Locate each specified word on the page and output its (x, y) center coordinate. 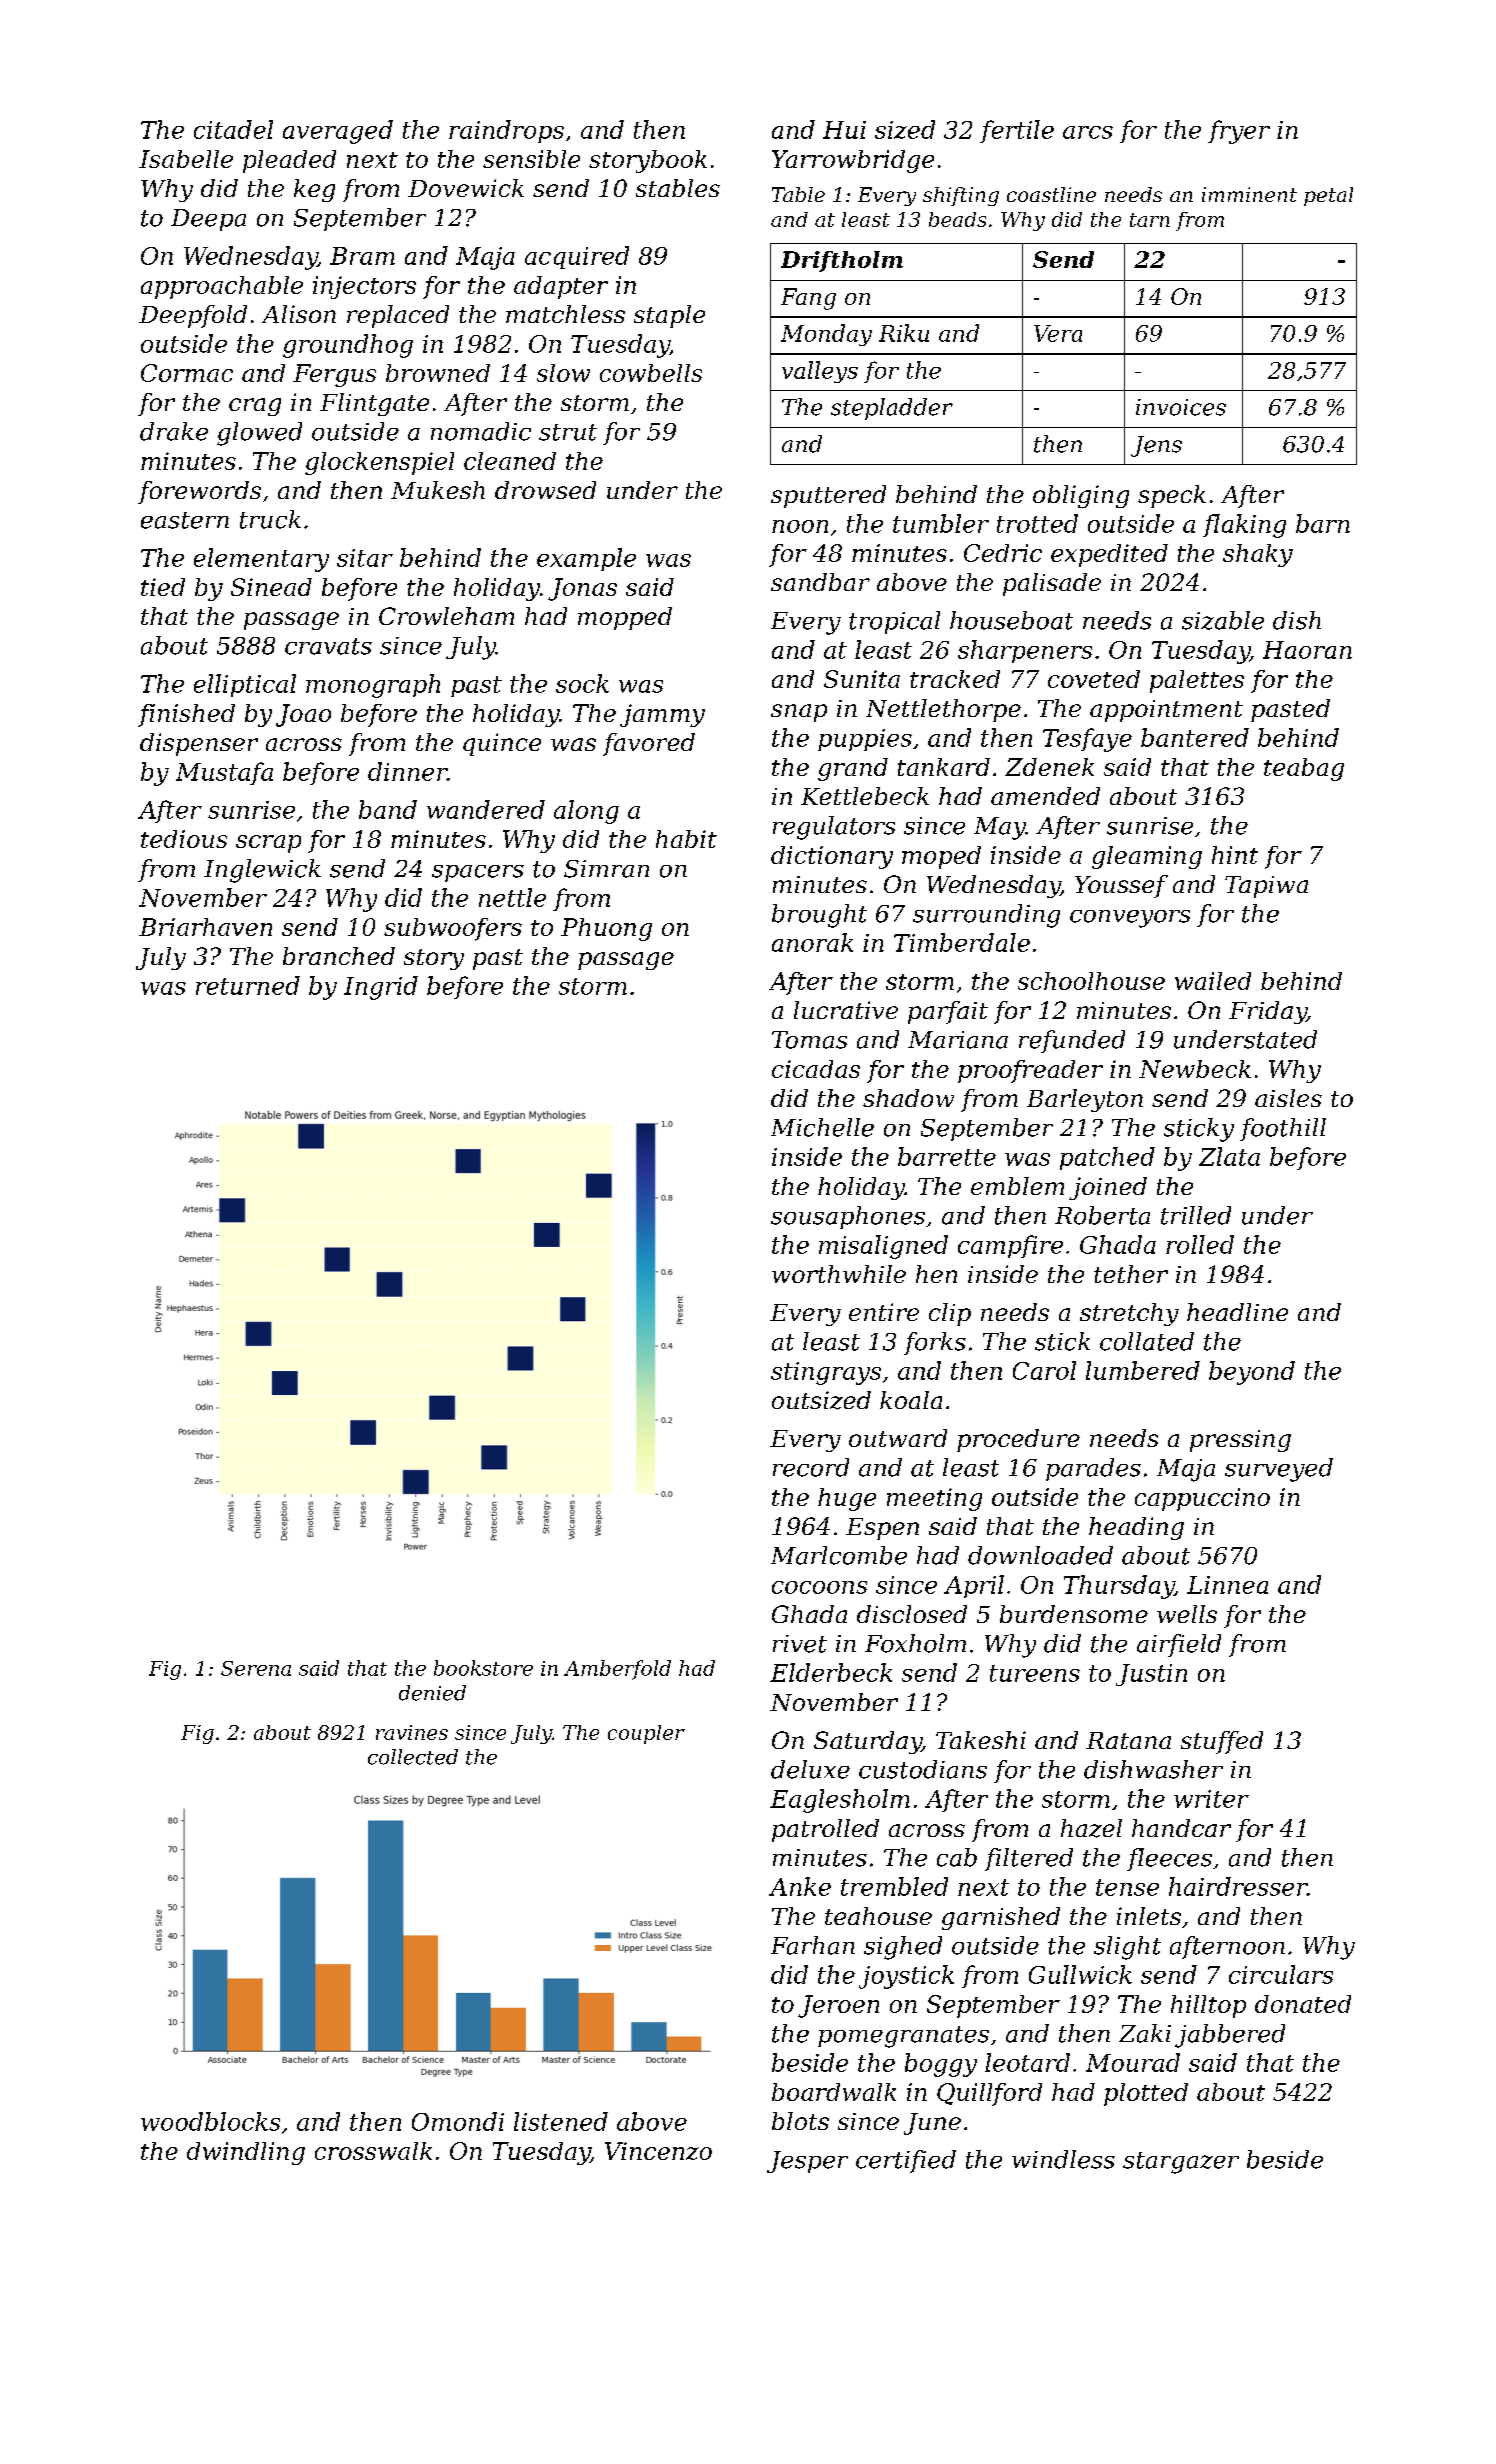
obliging (1081, 496)
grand (853, 769)
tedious (184, 839)
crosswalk (373, 2151)
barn (1323, 523)
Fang (808, 299)
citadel (233, 129)
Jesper (807, 2162)
